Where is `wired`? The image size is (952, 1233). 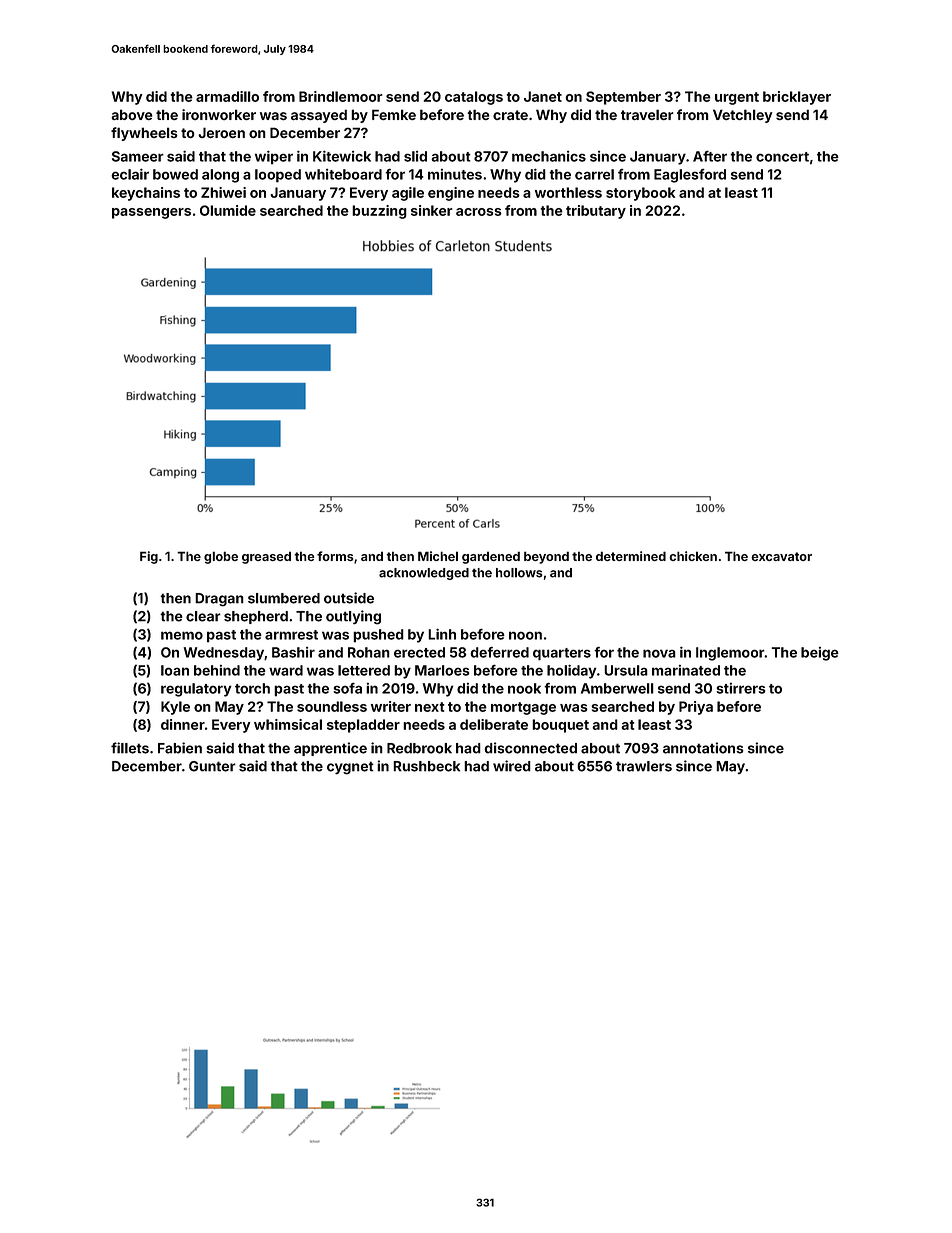
wired is located at coordinates (512, 766).
